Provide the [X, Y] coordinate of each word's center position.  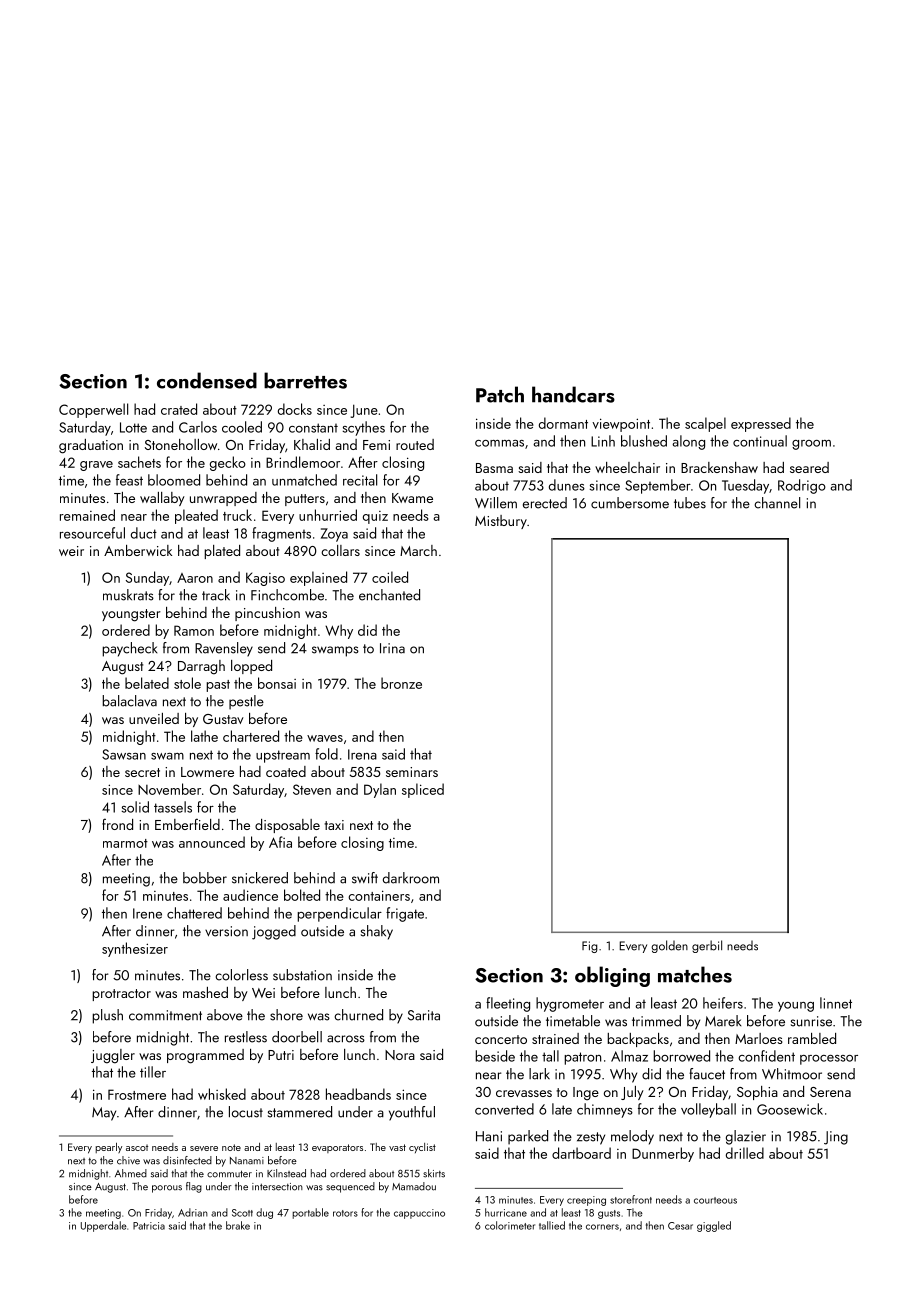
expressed [761, 424]
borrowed [681, 1056]
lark [539, 1074]
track [216, 595]
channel [777, 503]
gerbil [707, 946]
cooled [242, 427]
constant [313, 428]
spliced [423, 790]
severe [204, 1148]
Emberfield [187, 824]
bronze [401, 683]
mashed [205, 992]
